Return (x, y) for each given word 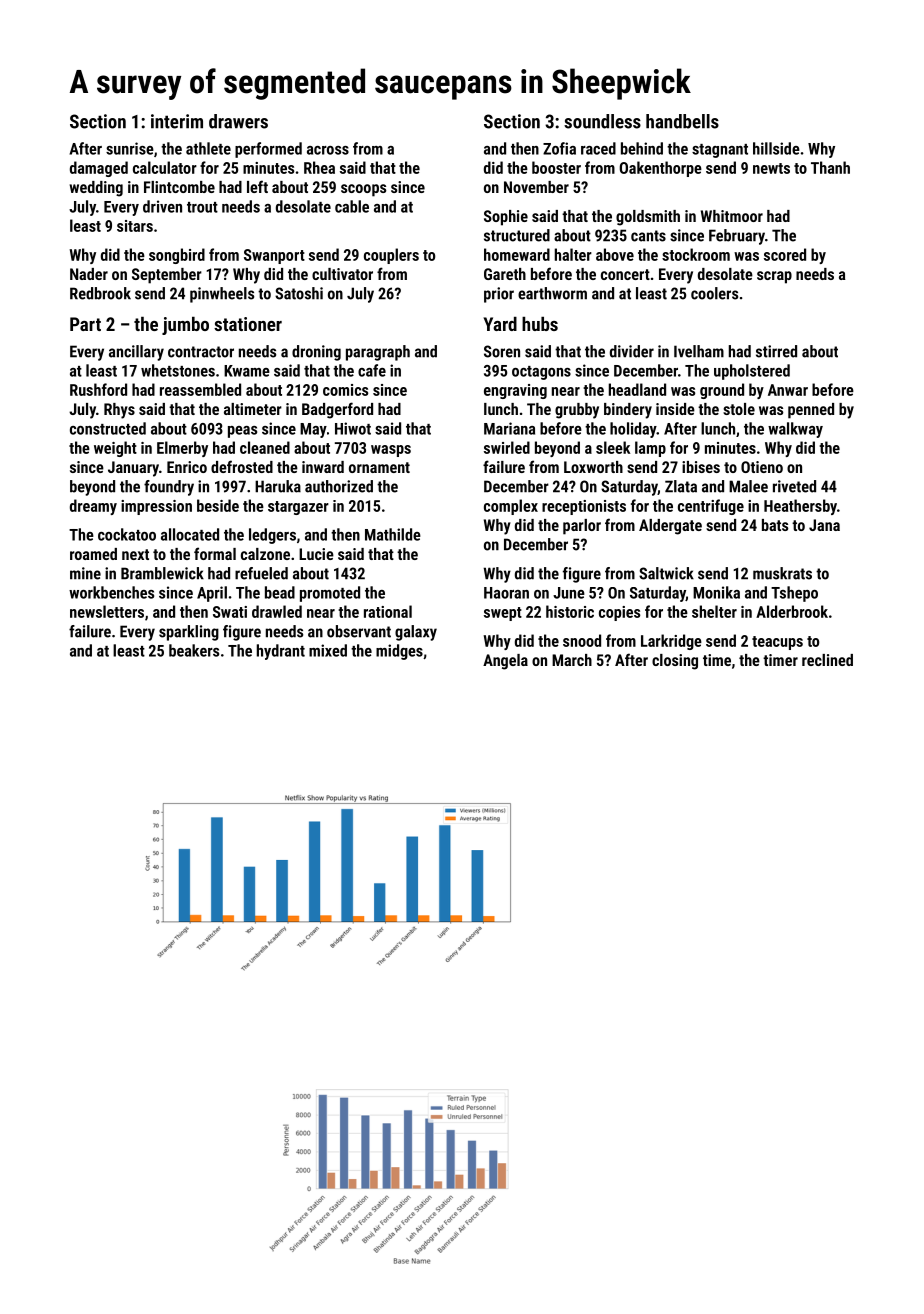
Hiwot (353, 428)
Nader (89, 274)
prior (499, 295)
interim (177, 121)
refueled (261, 573)
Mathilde (393, 534)
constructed (108, 428)
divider (632, 351)
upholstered (752, 372)
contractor (201, 352)
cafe (372, 370)
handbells (682, 121)
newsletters (107, 611)
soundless (602, 121)
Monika (716, 592)
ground (722, 391)
